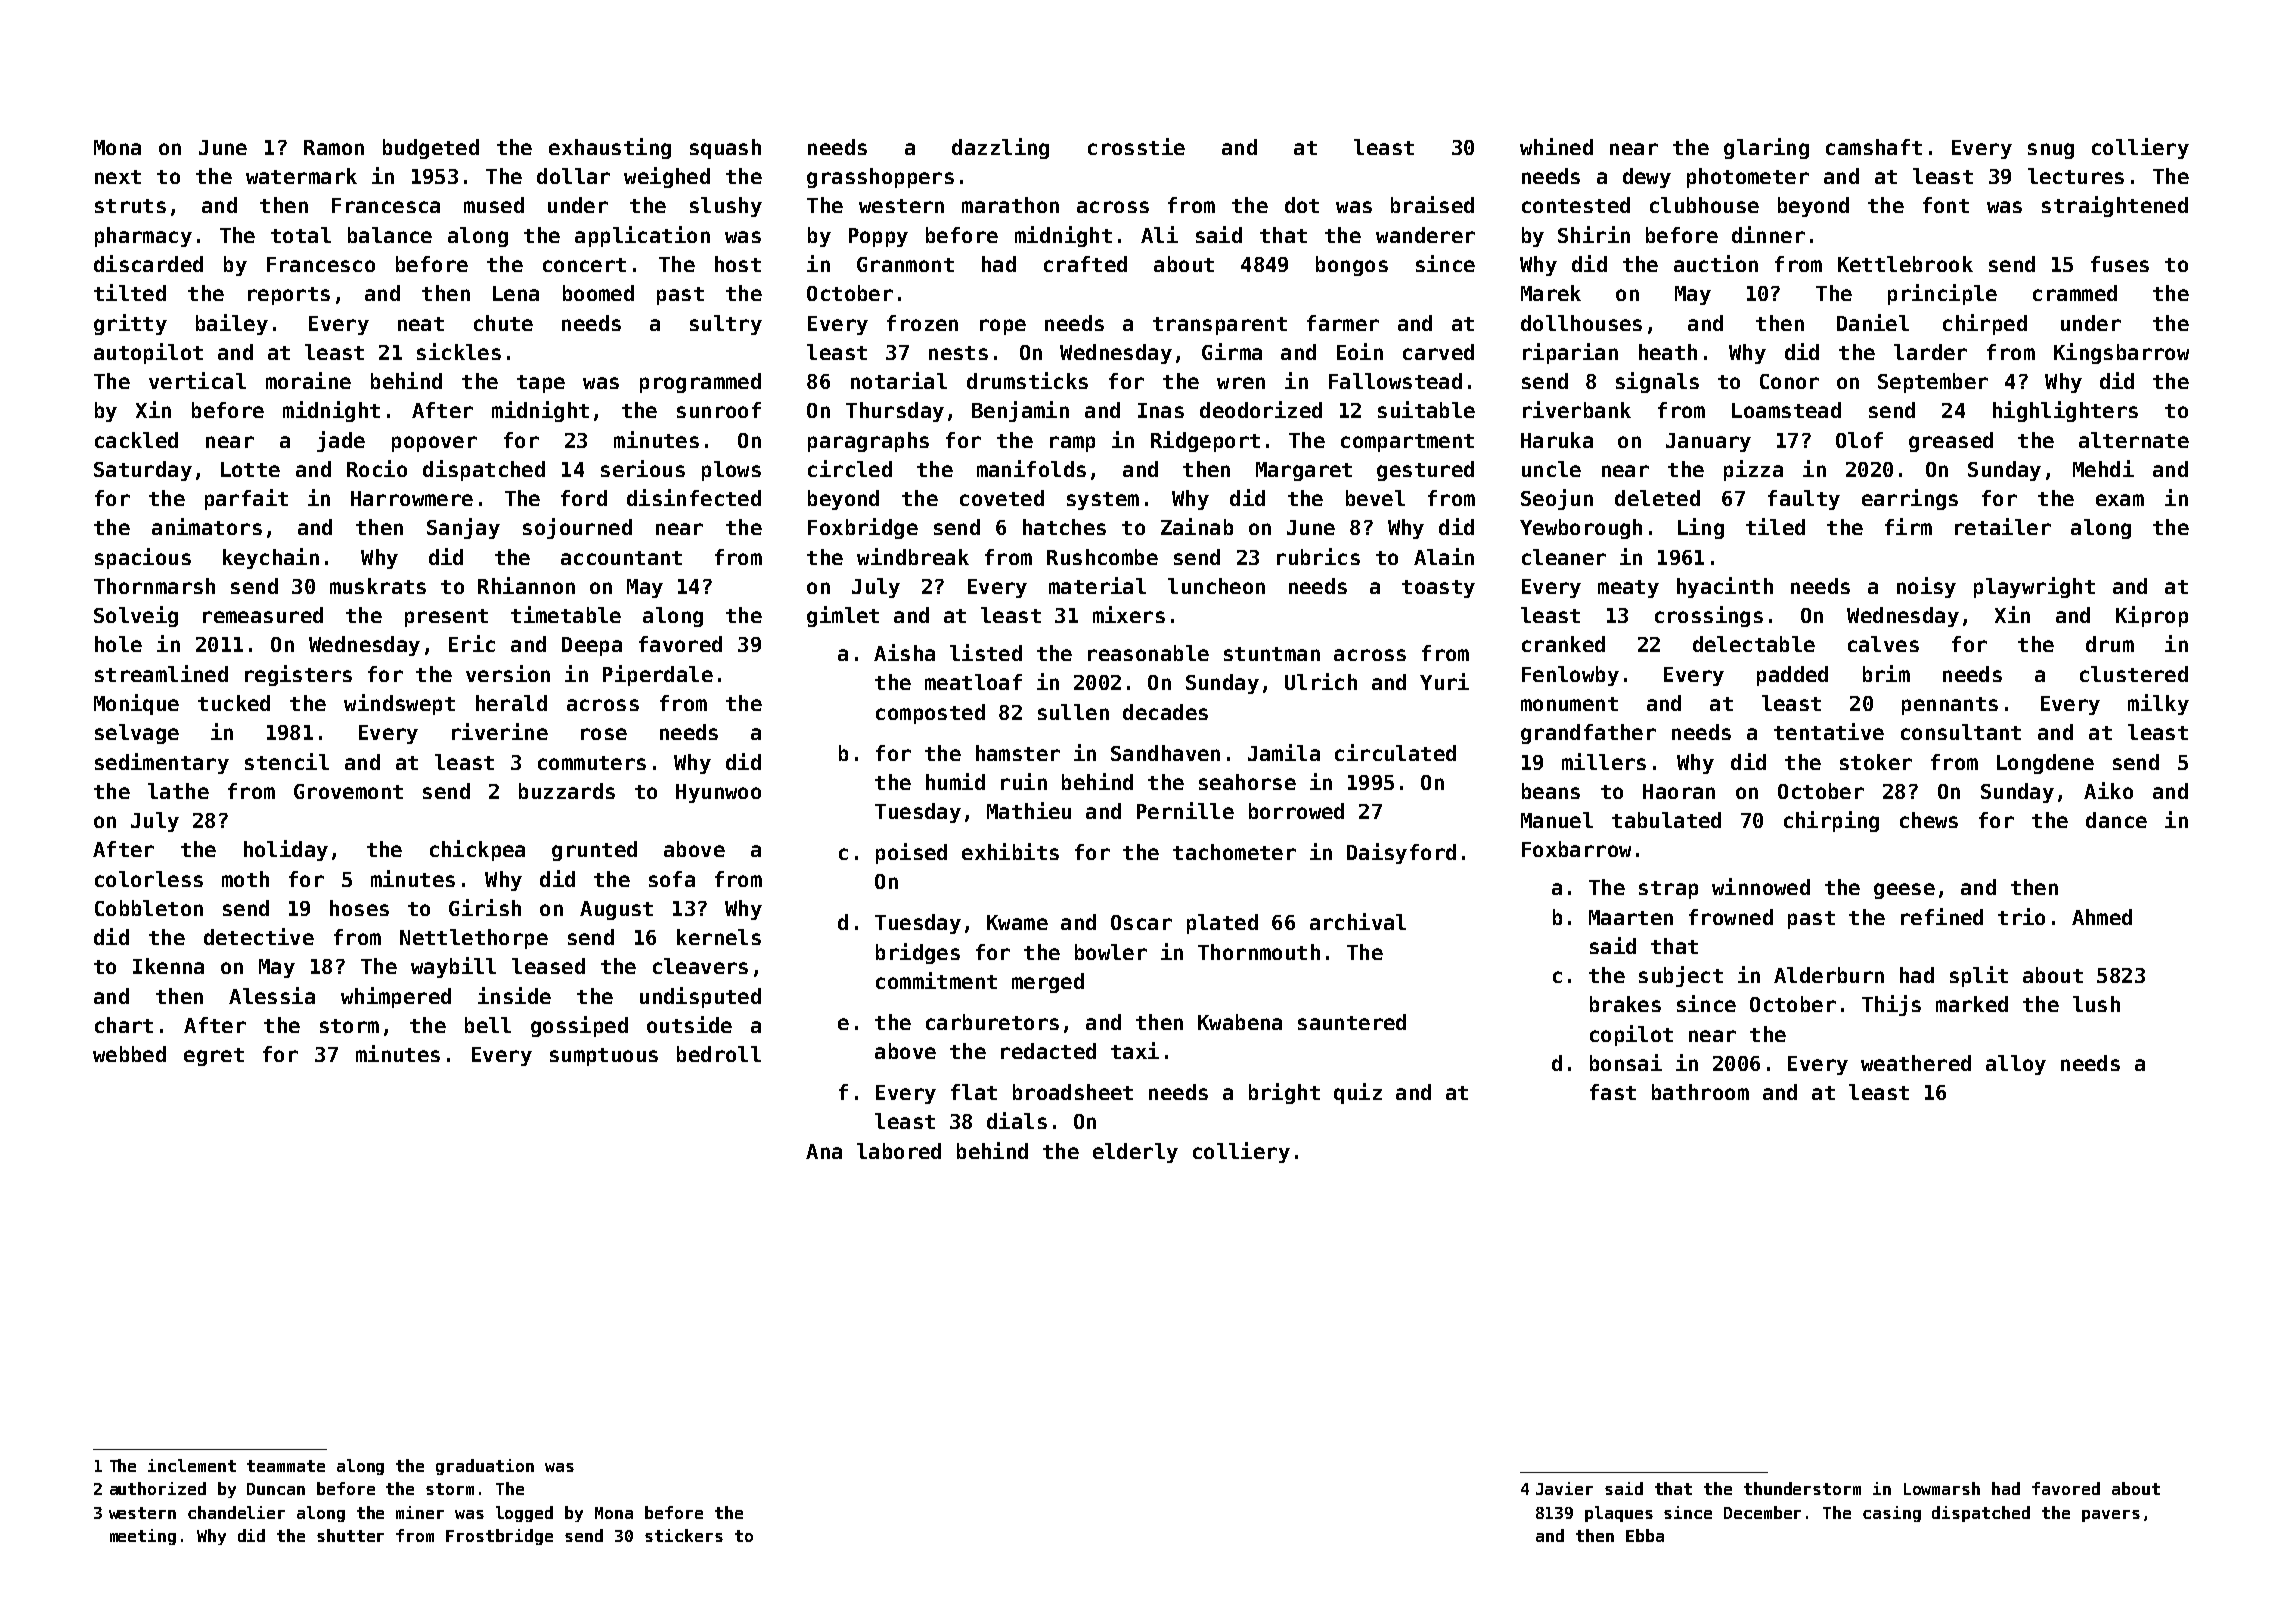 This image has width=2282, height=1614. Describe the element at coordinates (118, 177) in the image. I see `next` at that location.
